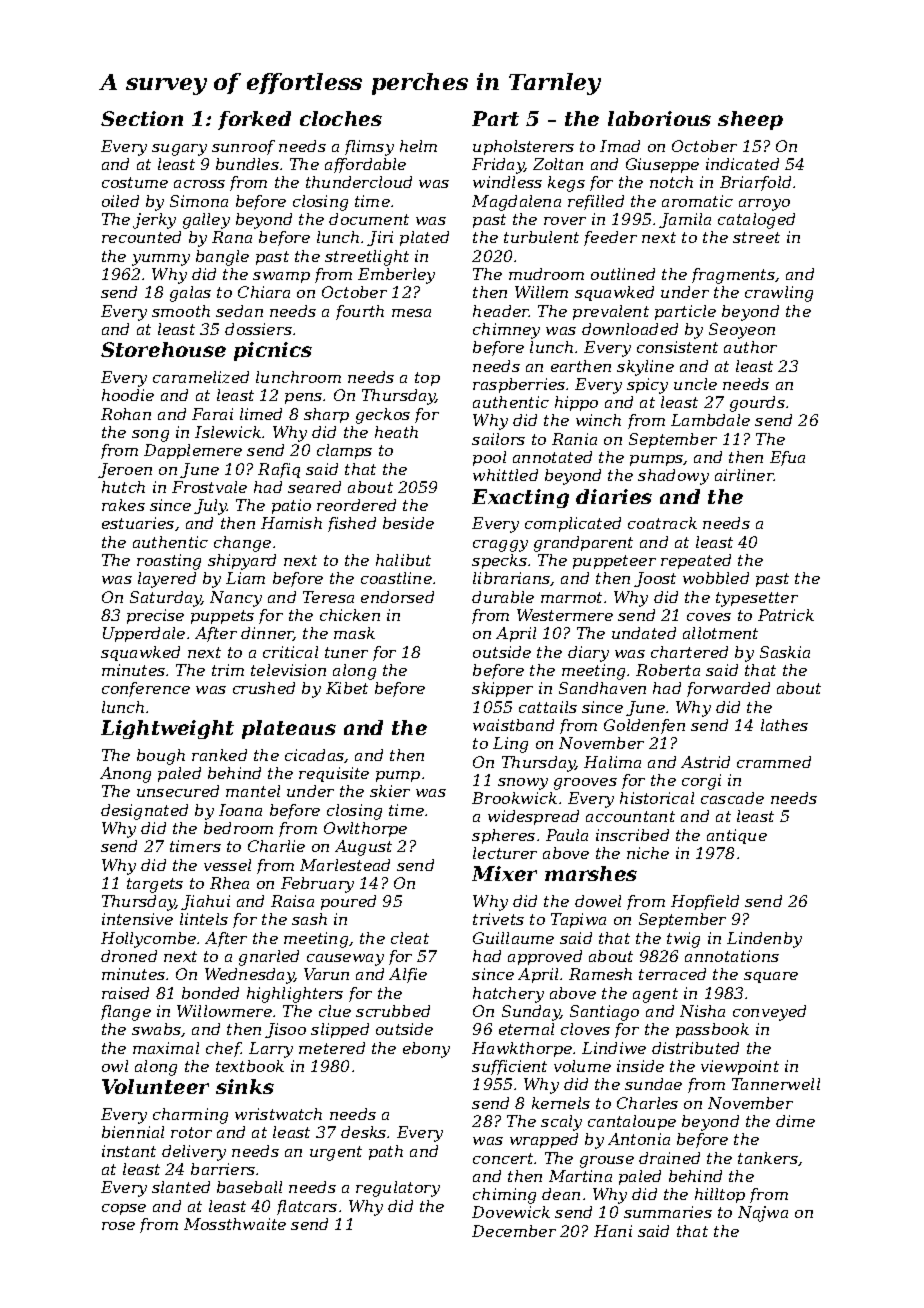 The height and width of the screenshot is (1308, 924). What do you see at coordinates (396, 578) in the screenshot?
I see `coastline` at bounding box center [396, 578].
